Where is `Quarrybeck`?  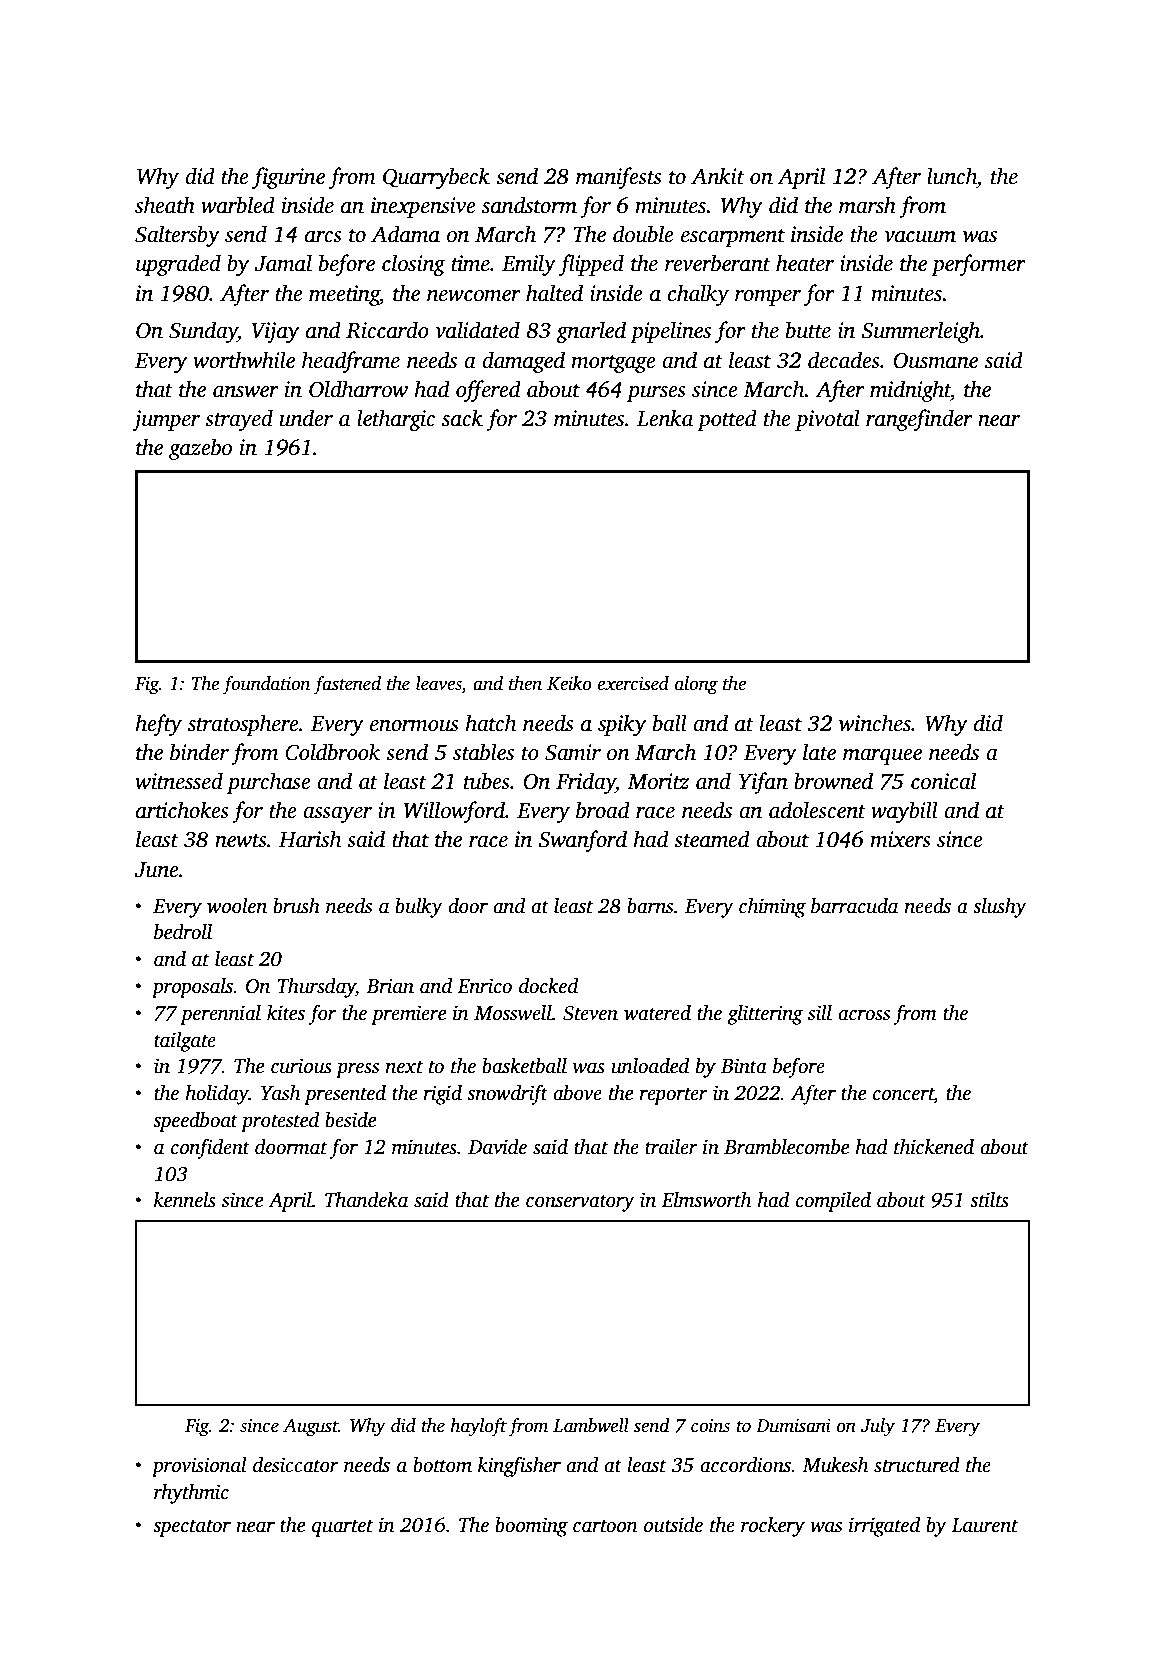 Quarrybeck is located at coordinates (436, 178).
